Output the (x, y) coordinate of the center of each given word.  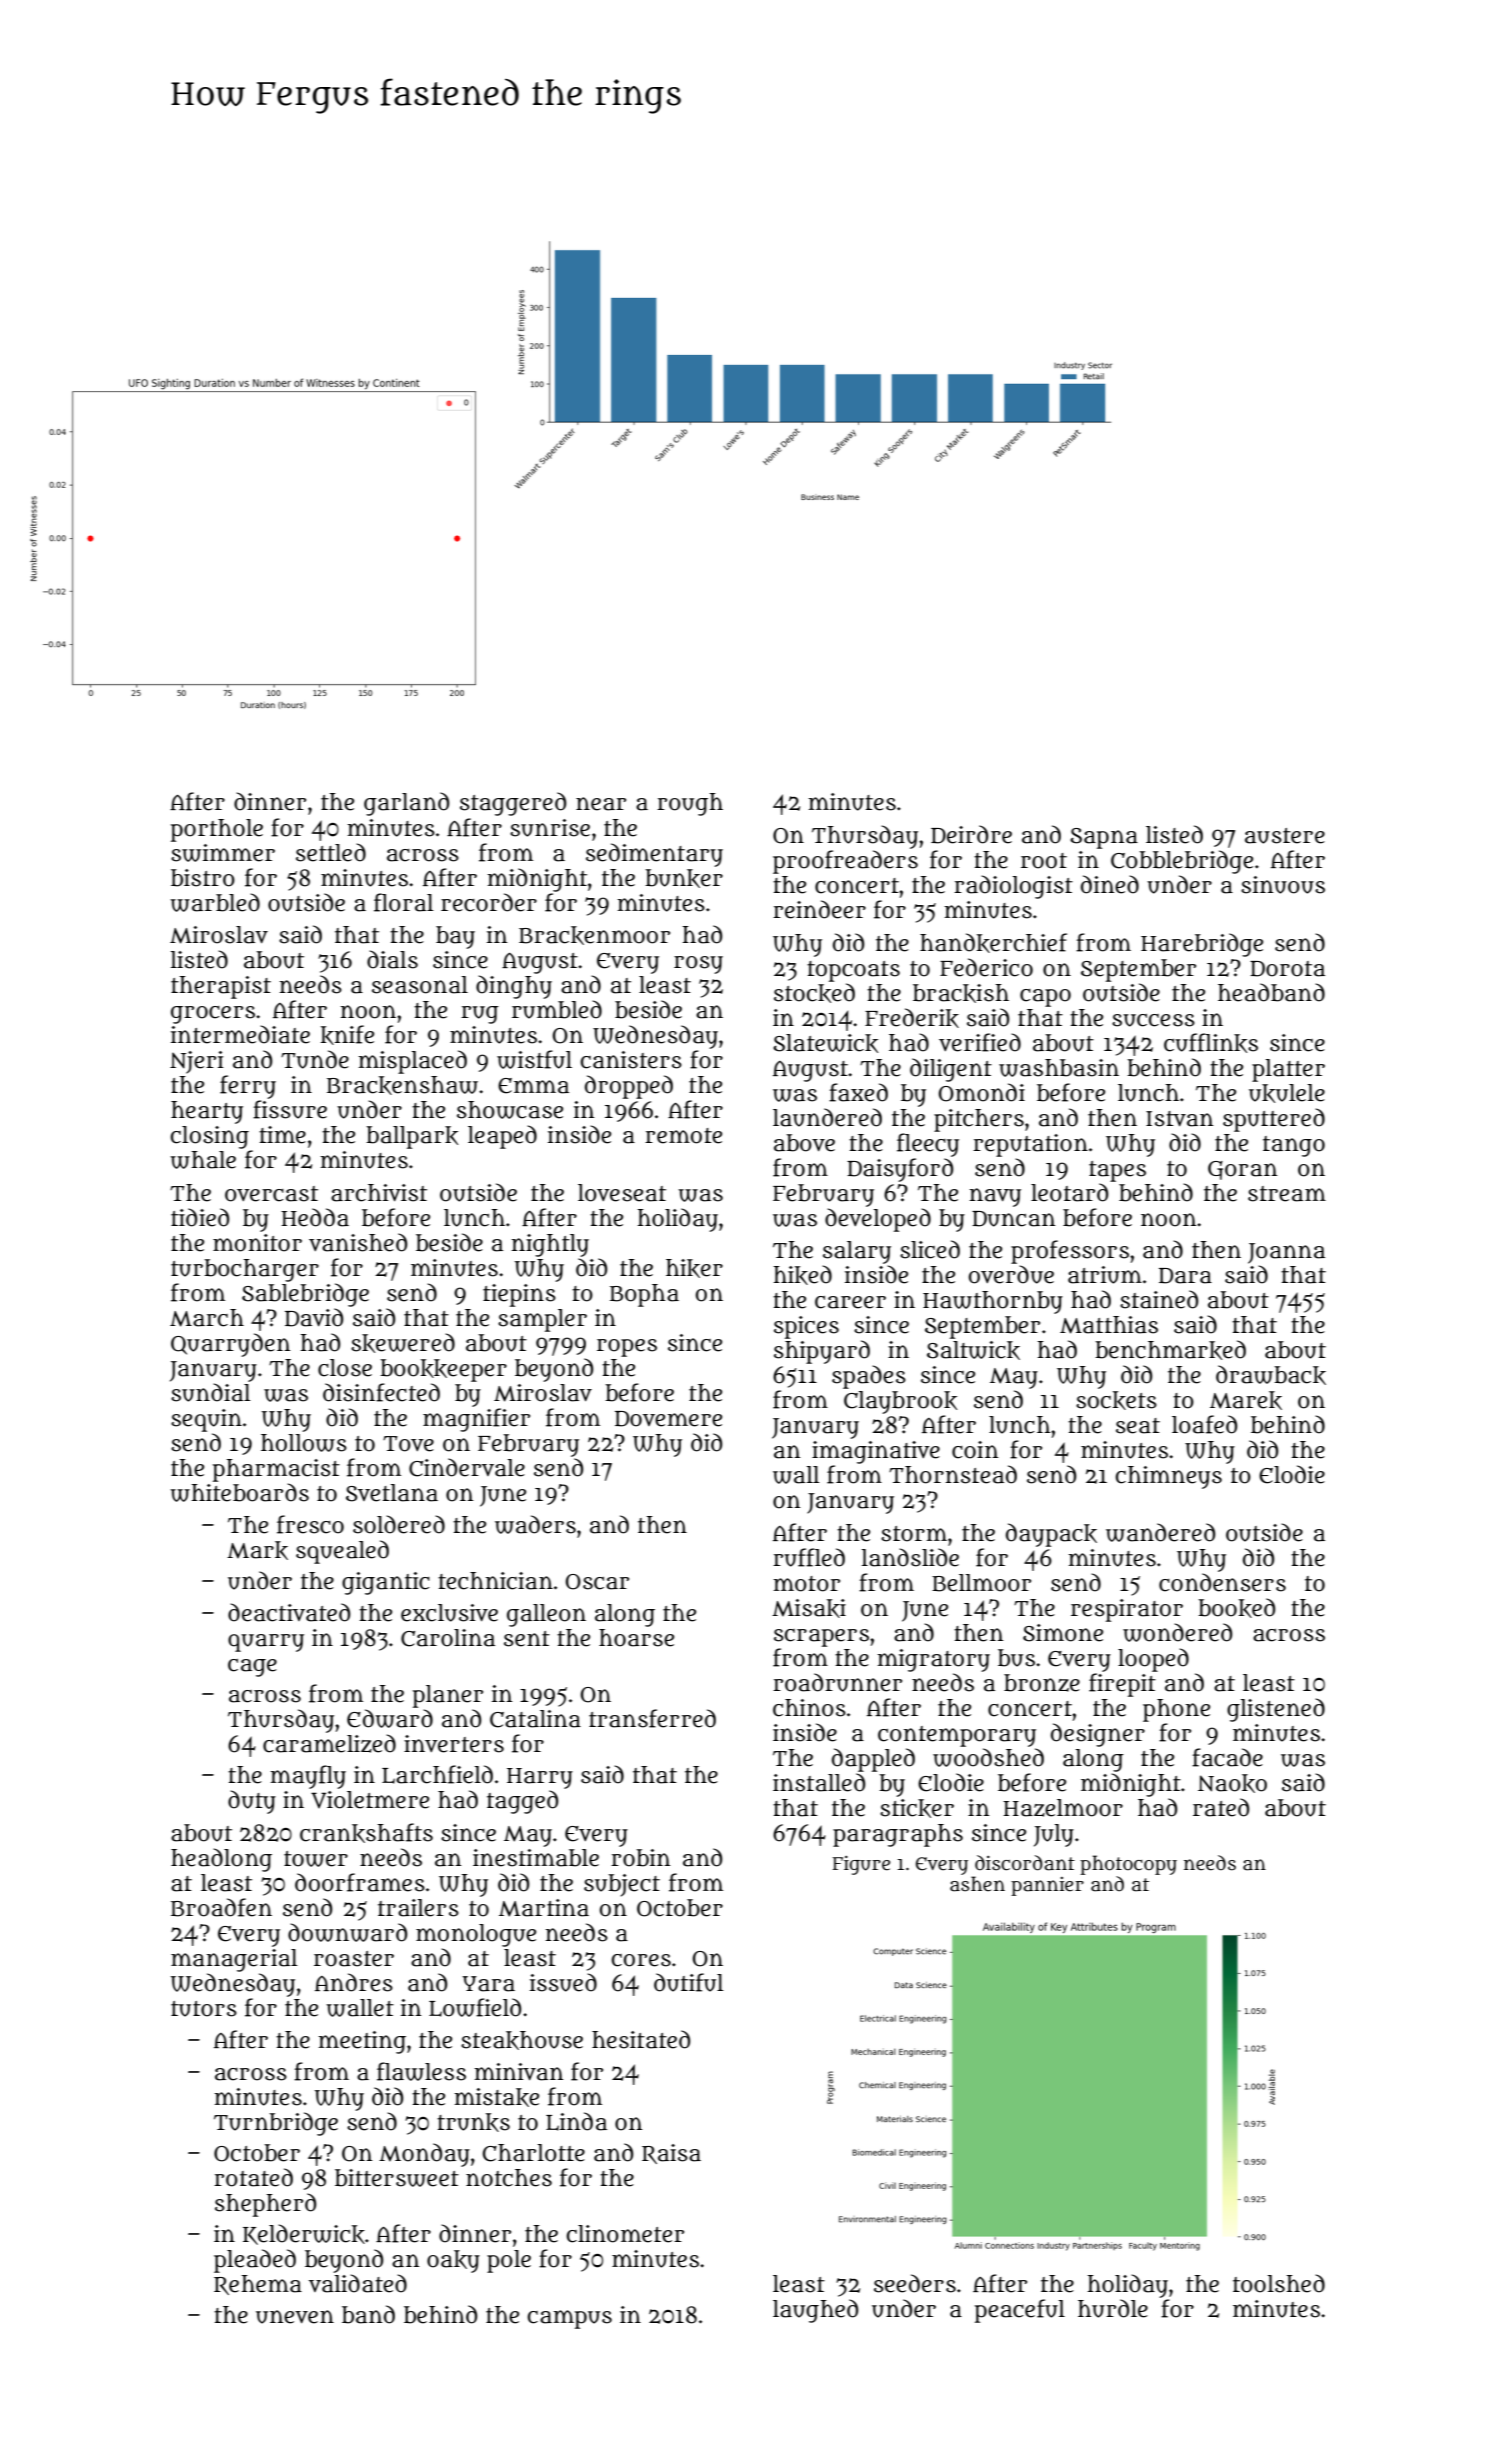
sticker (917, 1808)
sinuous (1283, 885)
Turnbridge (276, 2124)
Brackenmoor (594, 935)
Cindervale (467, 1467)
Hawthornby (993, 1302)
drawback (1271, 1375)
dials (392, 959)
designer (1098, 1735)
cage (252, 1668)
